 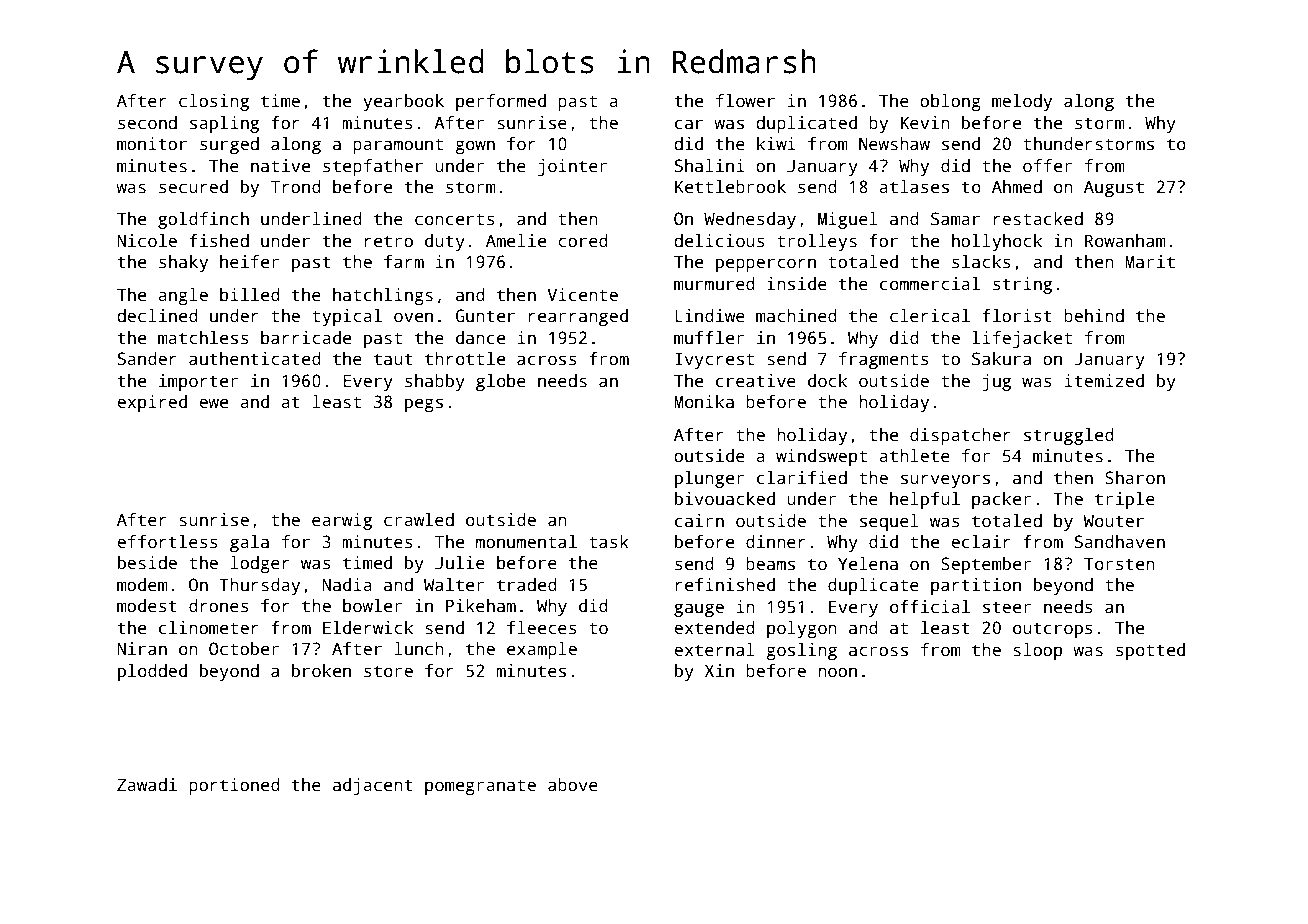 What do you see at coordinates (1119, 564) in the page?
I see `Torsten` at bounding box center [1119, 564].
